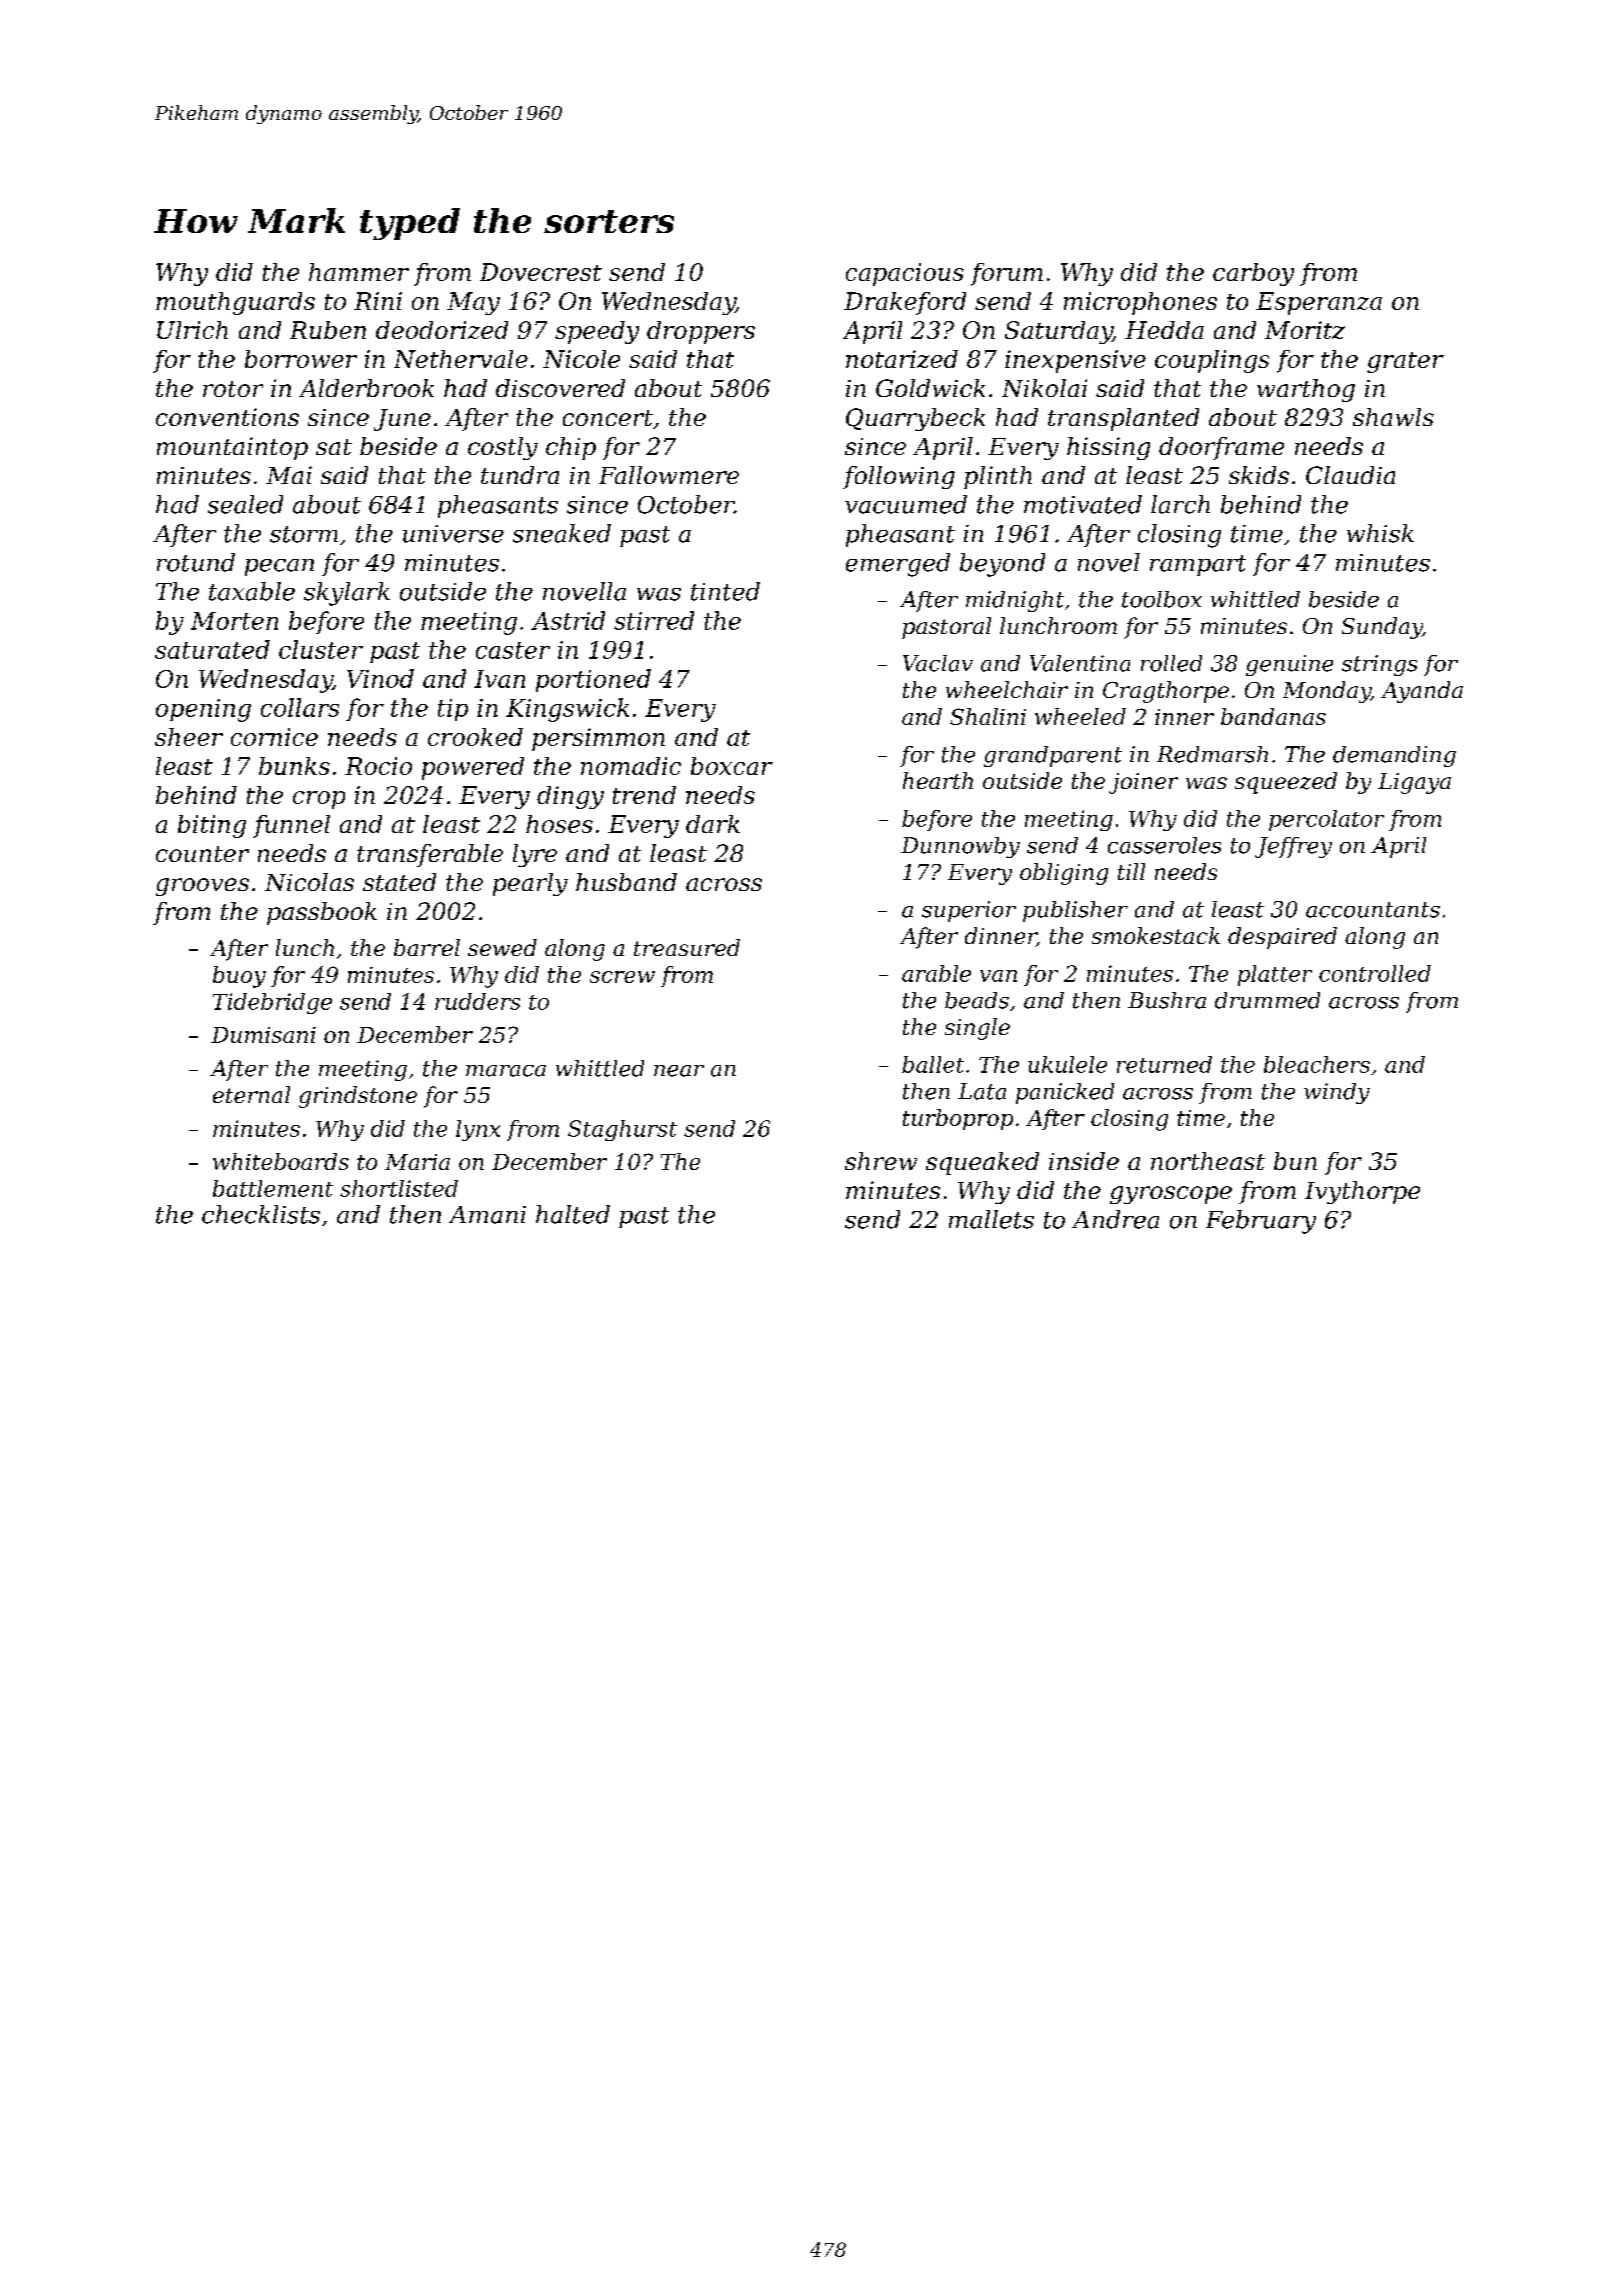 The width and height of the page is (1620, 2292). What do you see at coordinates (359, 272) in the page?
I see `hammer` at bounding box center [359, 272].
